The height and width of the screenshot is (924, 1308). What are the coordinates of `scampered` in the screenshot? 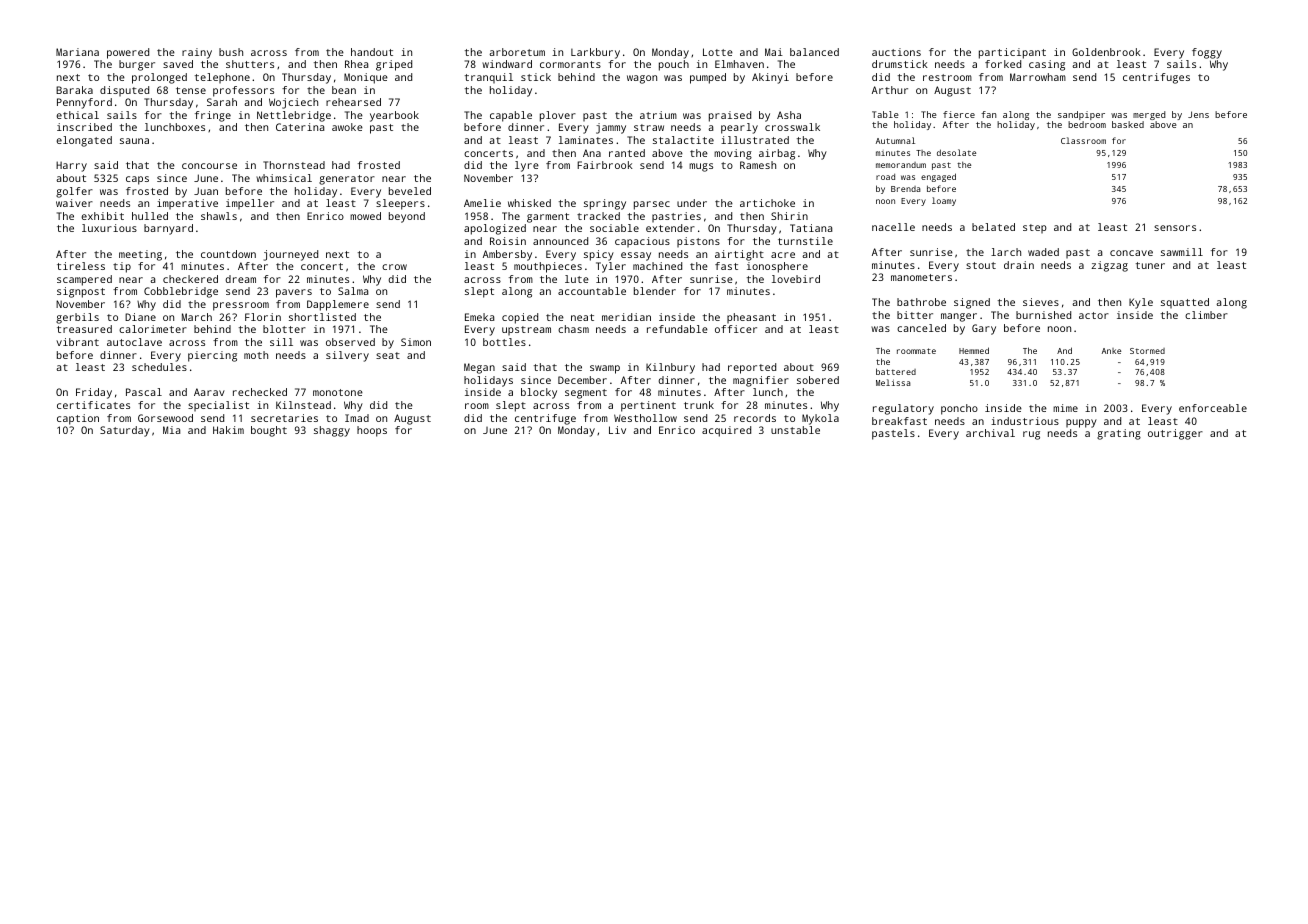 It's located at (84, 280).
